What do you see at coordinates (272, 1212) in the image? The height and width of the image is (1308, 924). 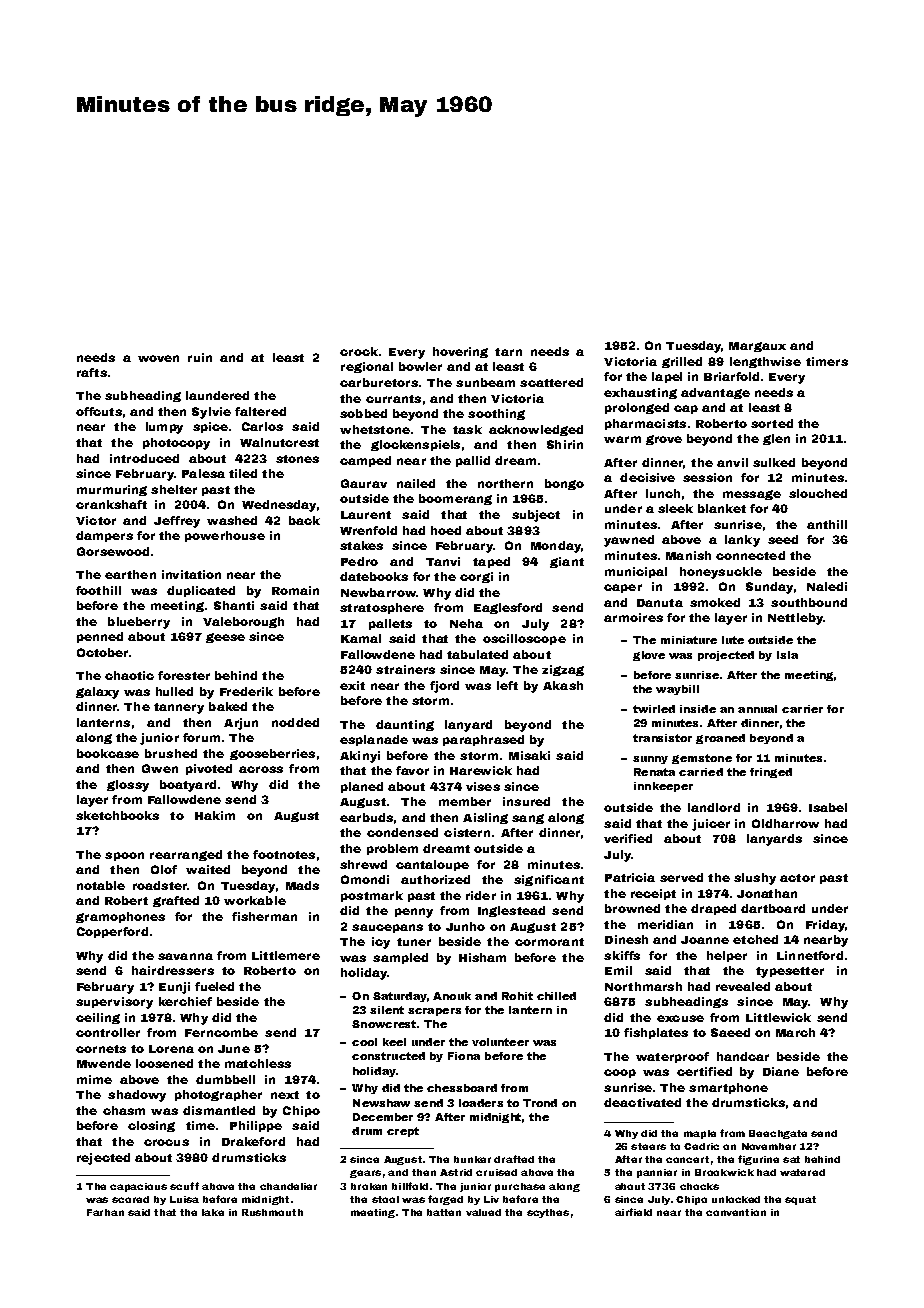 I see `Rushmouth` at bounding box center [272, 1212].
